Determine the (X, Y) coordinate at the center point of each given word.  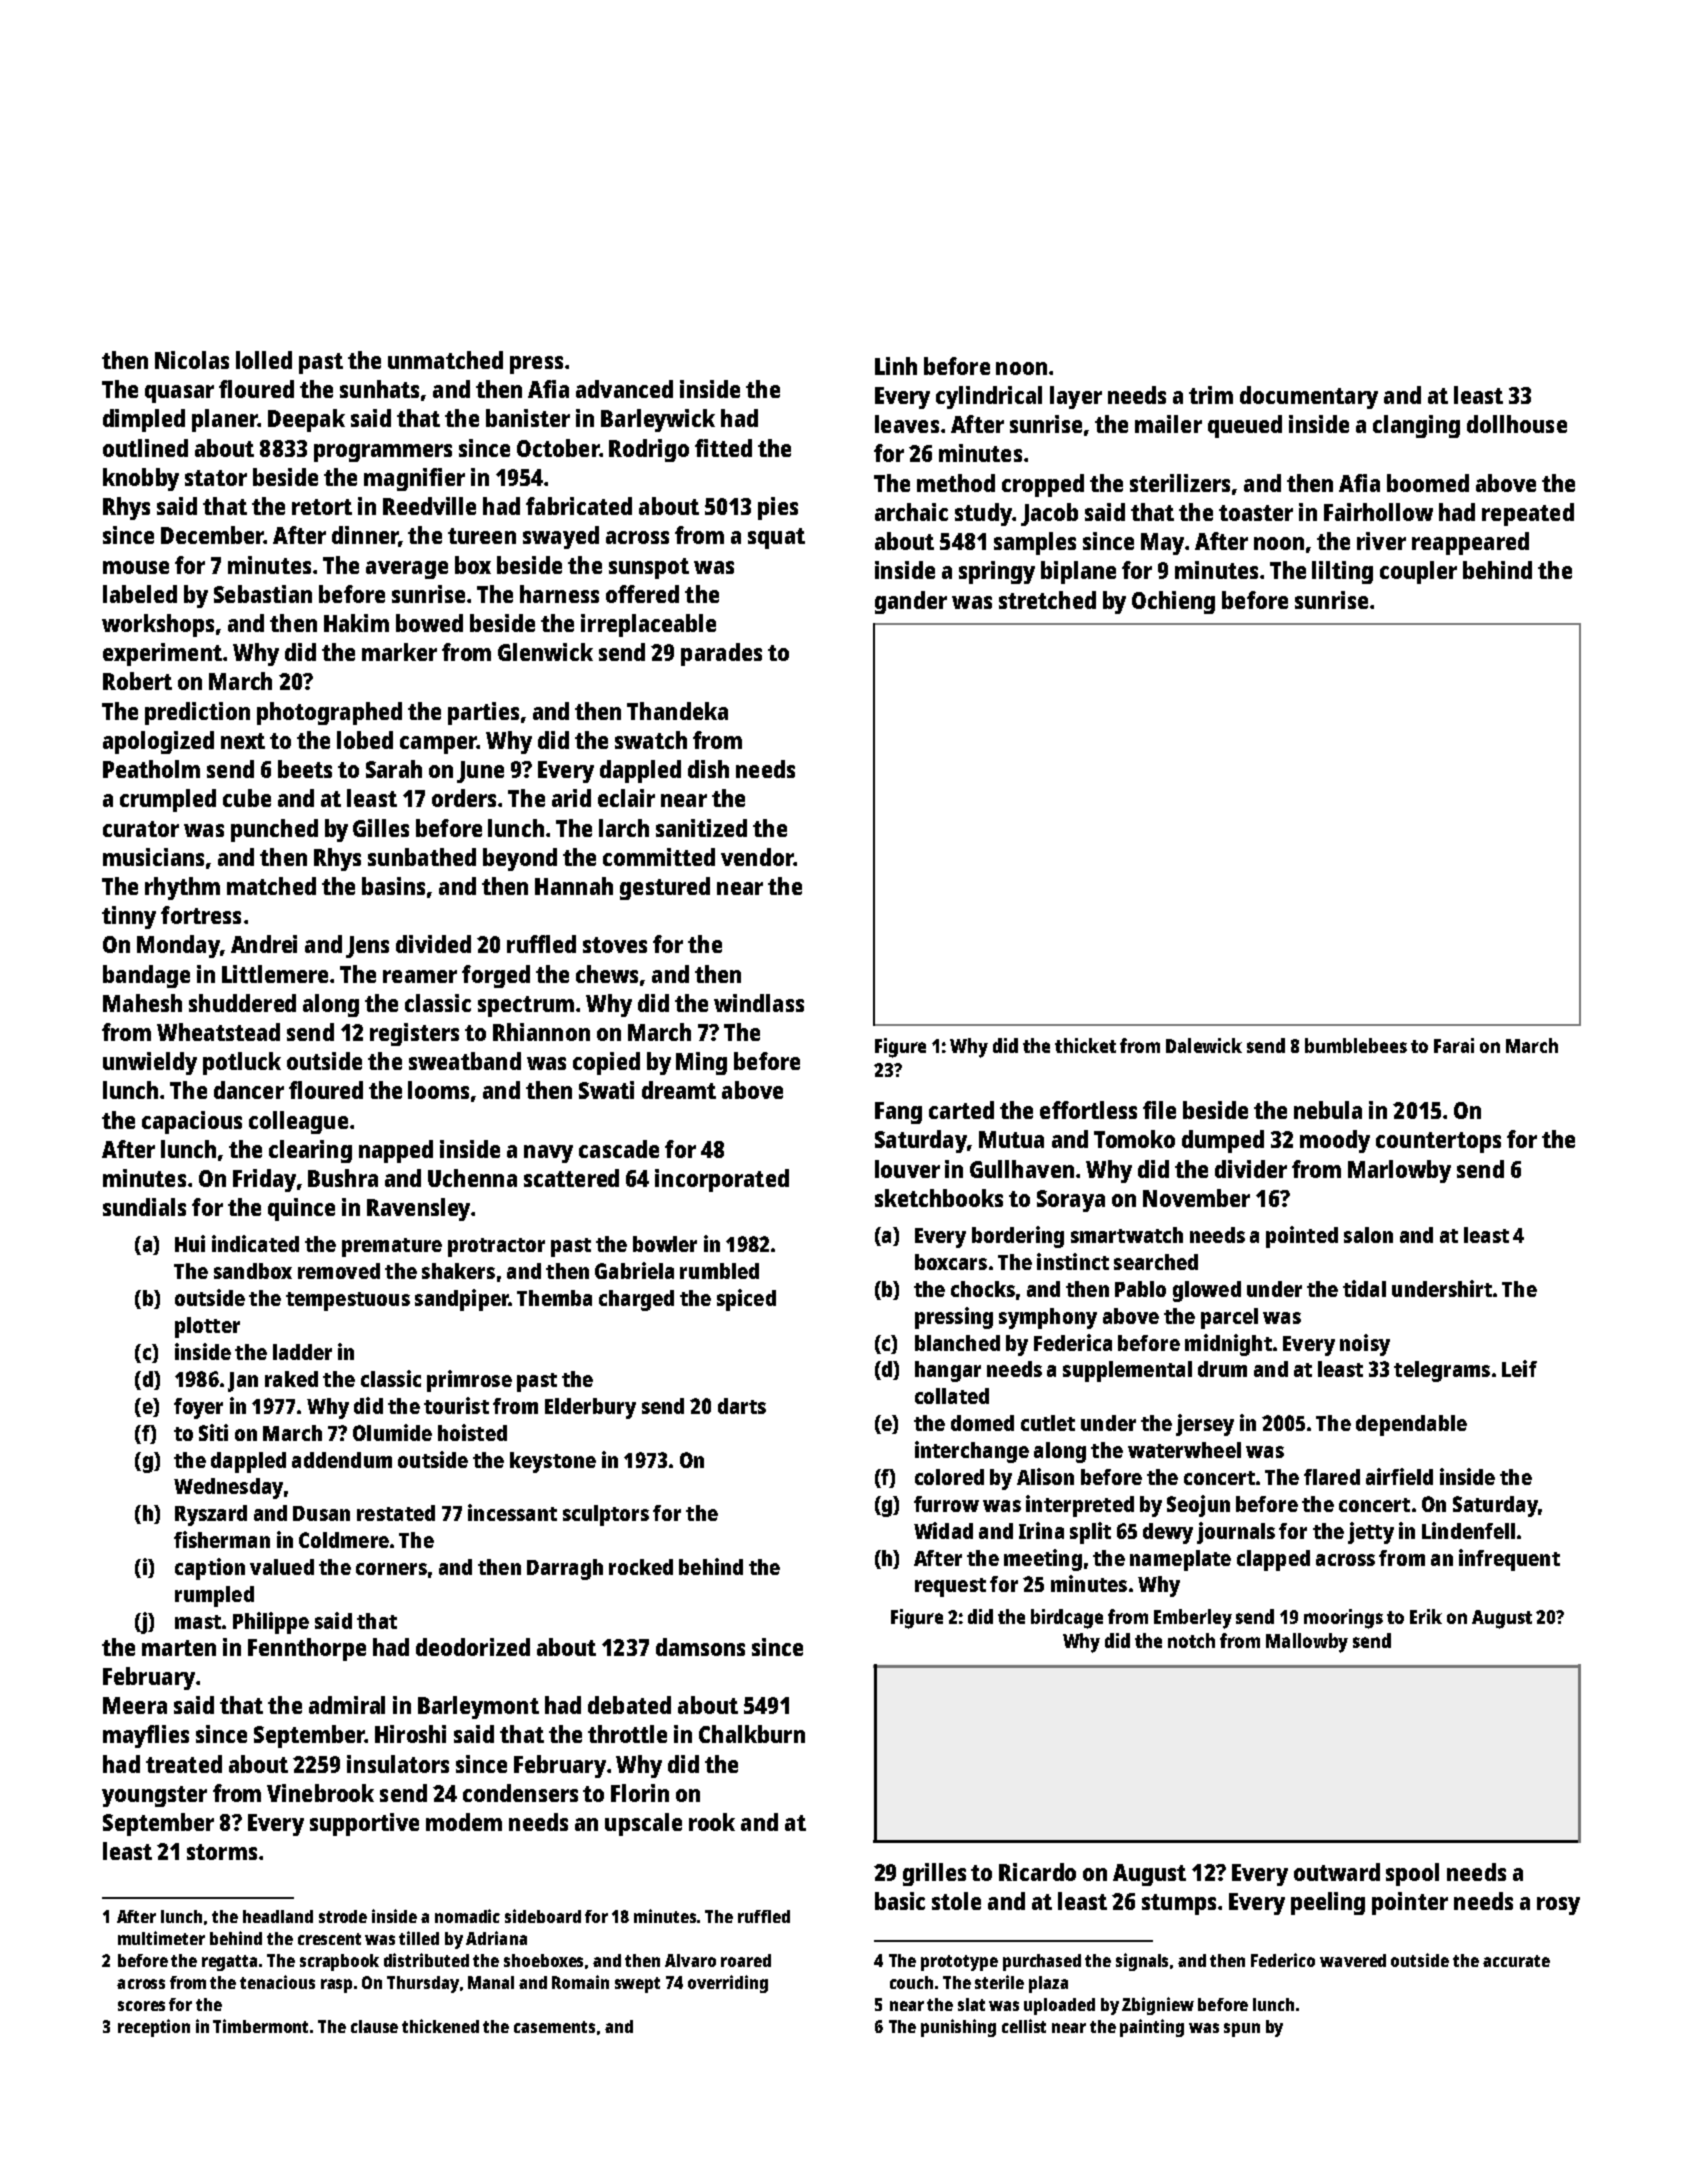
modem (464, 1822)
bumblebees (1356, 1045)
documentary (1309, 397)
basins (393, 886)
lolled (264, 360)
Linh (896, 366)
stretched (1047, 600)
